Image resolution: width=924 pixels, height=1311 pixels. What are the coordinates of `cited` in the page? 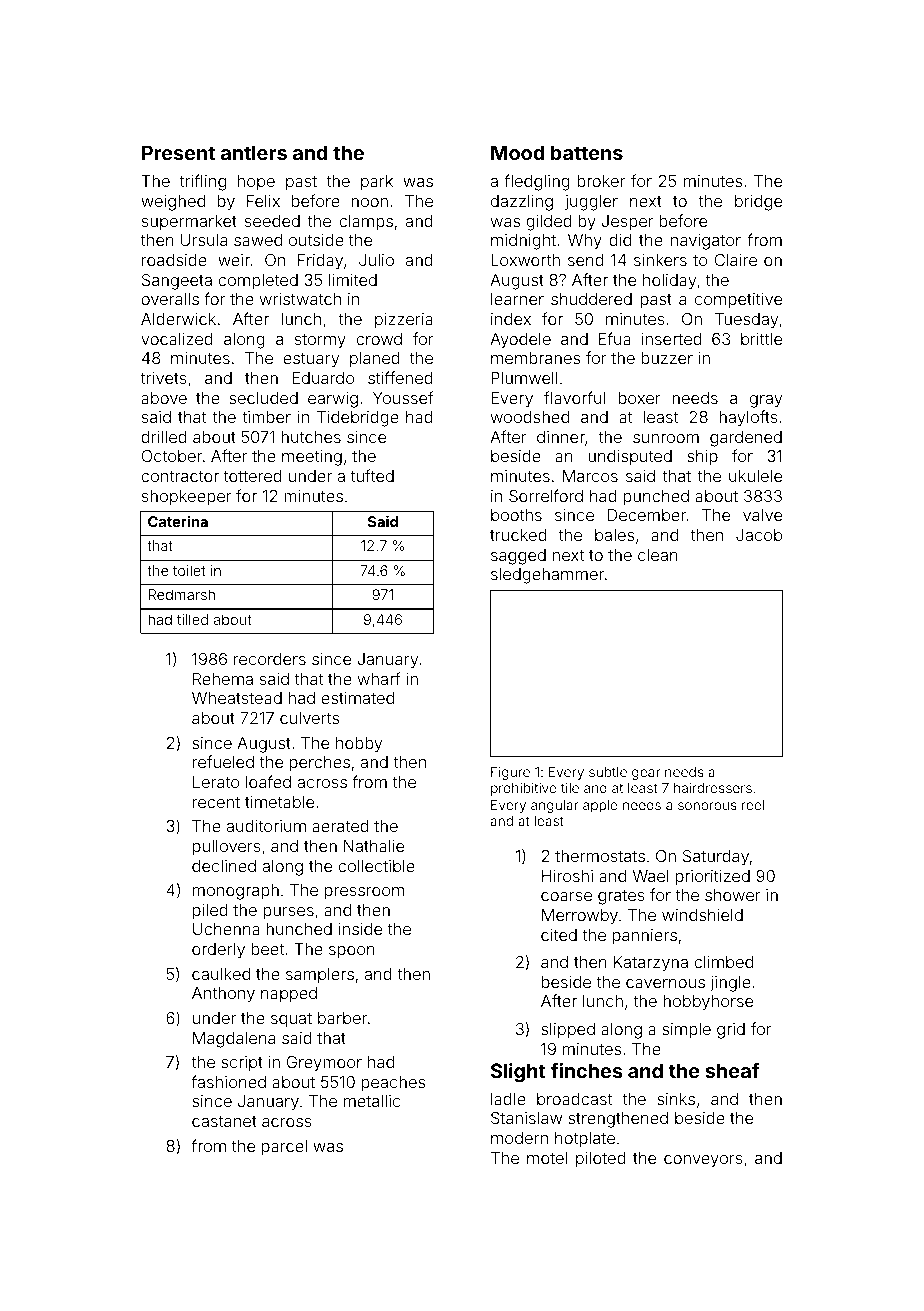 It's located at (559, 935).
